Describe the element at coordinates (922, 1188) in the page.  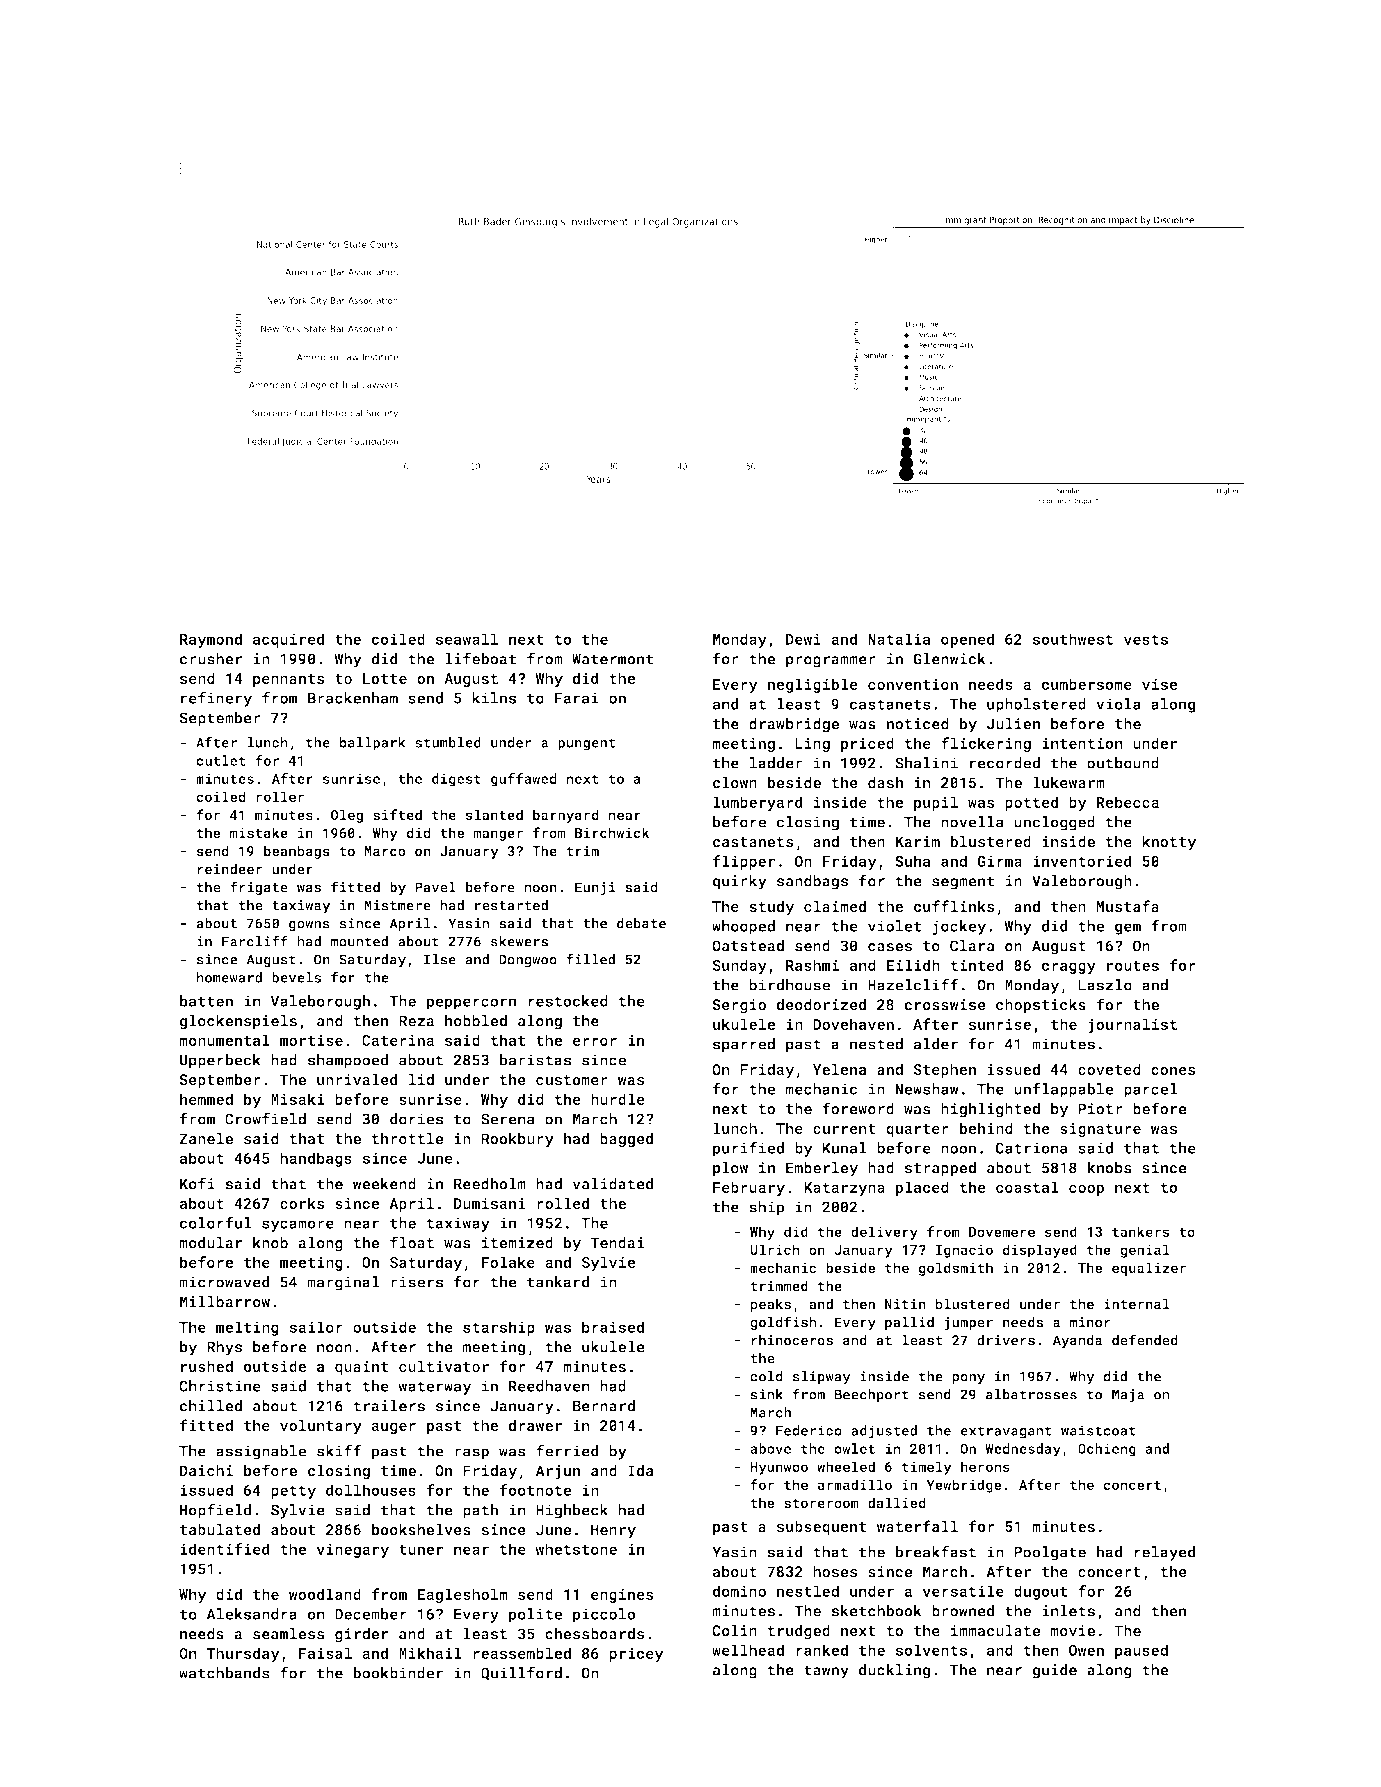
I see `placed` at that location.
